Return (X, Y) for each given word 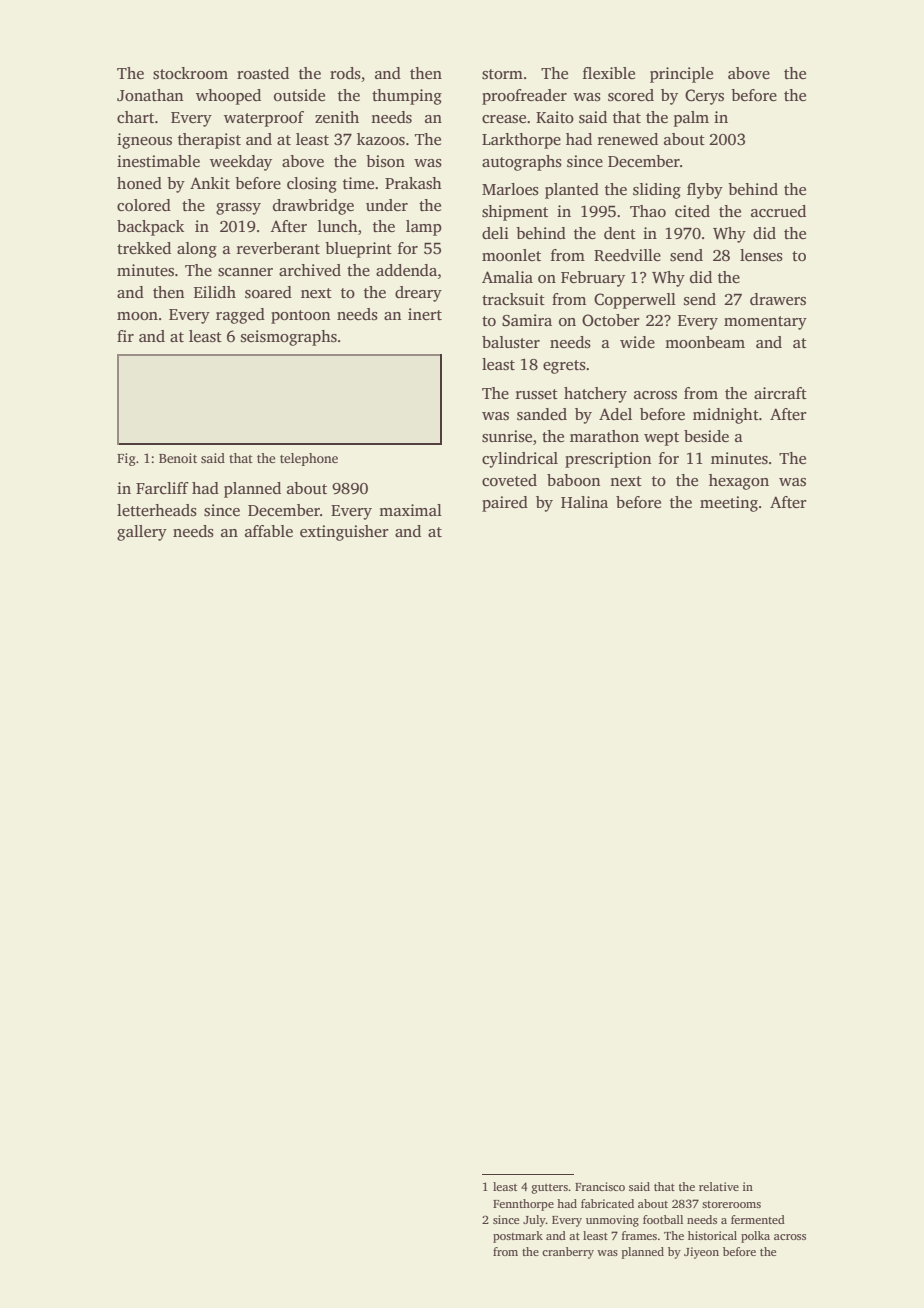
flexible (609, 73)
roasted (263, 73)
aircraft (780, 393)
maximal (410, 510)
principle (681, 75)
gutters (549, 1189)
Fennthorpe (523, 1205)
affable (269, 531)
